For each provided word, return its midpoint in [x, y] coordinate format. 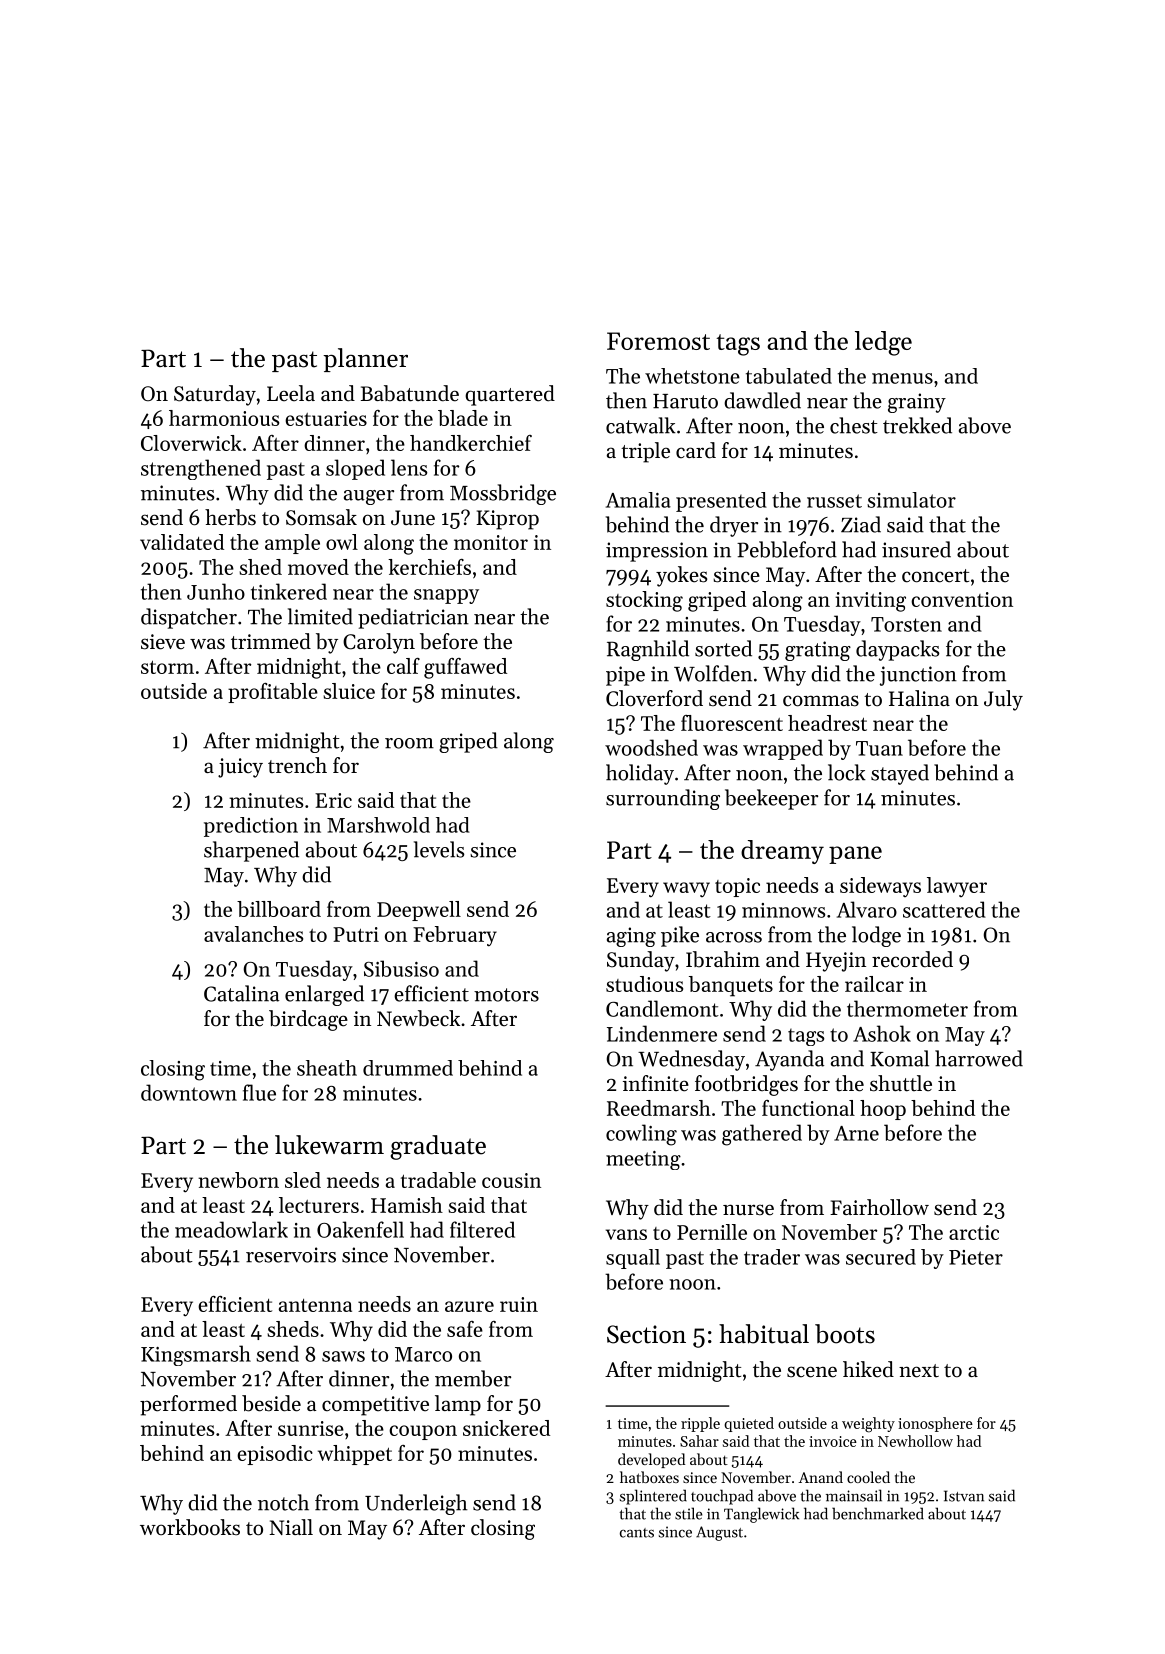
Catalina [241, 993]
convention [962, 599]
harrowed [979, 1058]
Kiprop [507, 520]
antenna [315, 1305]
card [696, 450]
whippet [355, 1455]
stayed [900, 774]
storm [167, 667]
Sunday [641, 961]
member [473, 1378]
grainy [917, 403]
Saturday [215, 395]
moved [318, 567]
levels [439, 849]
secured [881, 1257]
